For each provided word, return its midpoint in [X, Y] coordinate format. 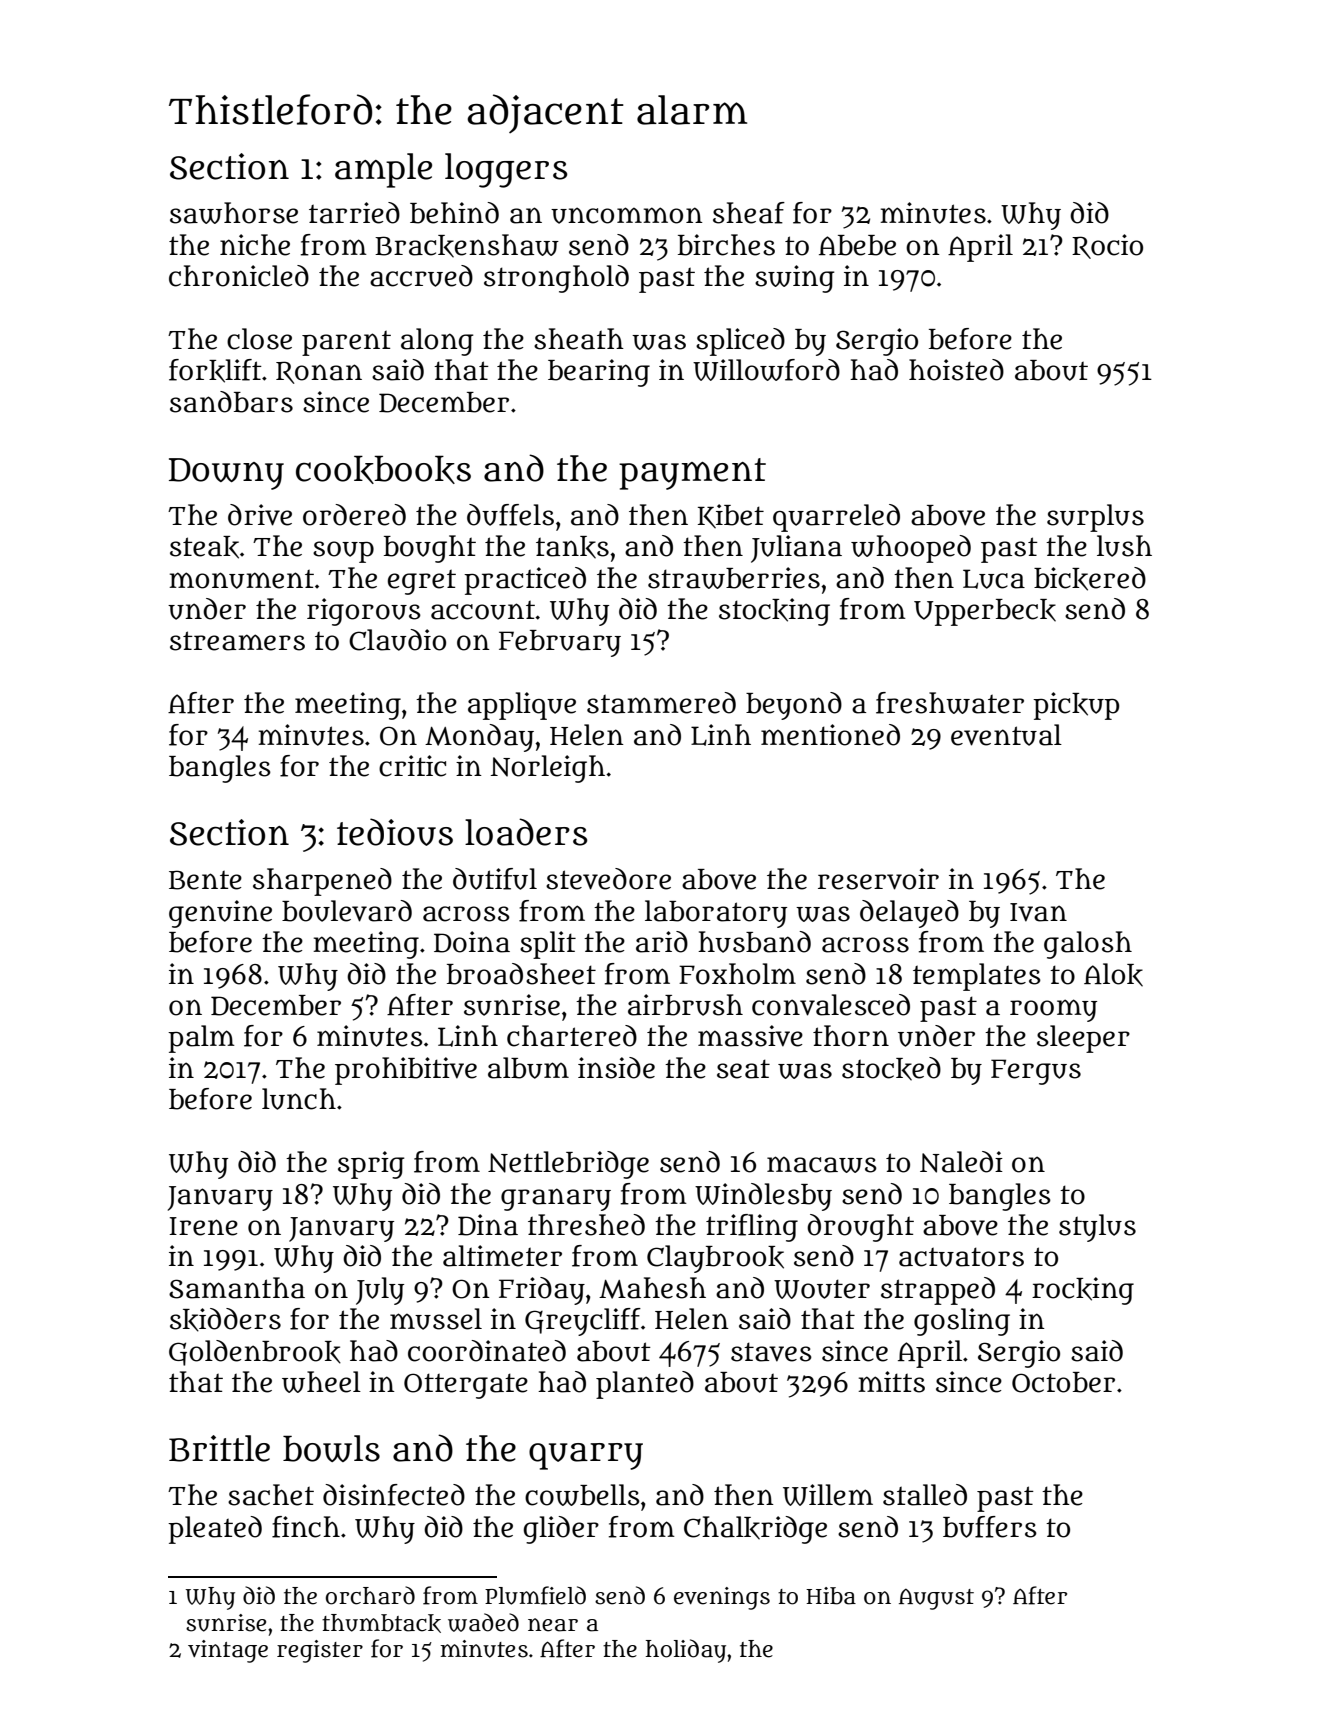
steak [204, 547]
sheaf [749, 213]
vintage [228, 1651]
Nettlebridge [568, 1165]
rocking [1083, 1291]
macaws [822, 1164]
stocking [774, 612]
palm [201, 1039]
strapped [938, 1291]
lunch [299, 1099]
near [553, 1625]
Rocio [1107, 246]
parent [346, 343]
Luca [994, 579]
